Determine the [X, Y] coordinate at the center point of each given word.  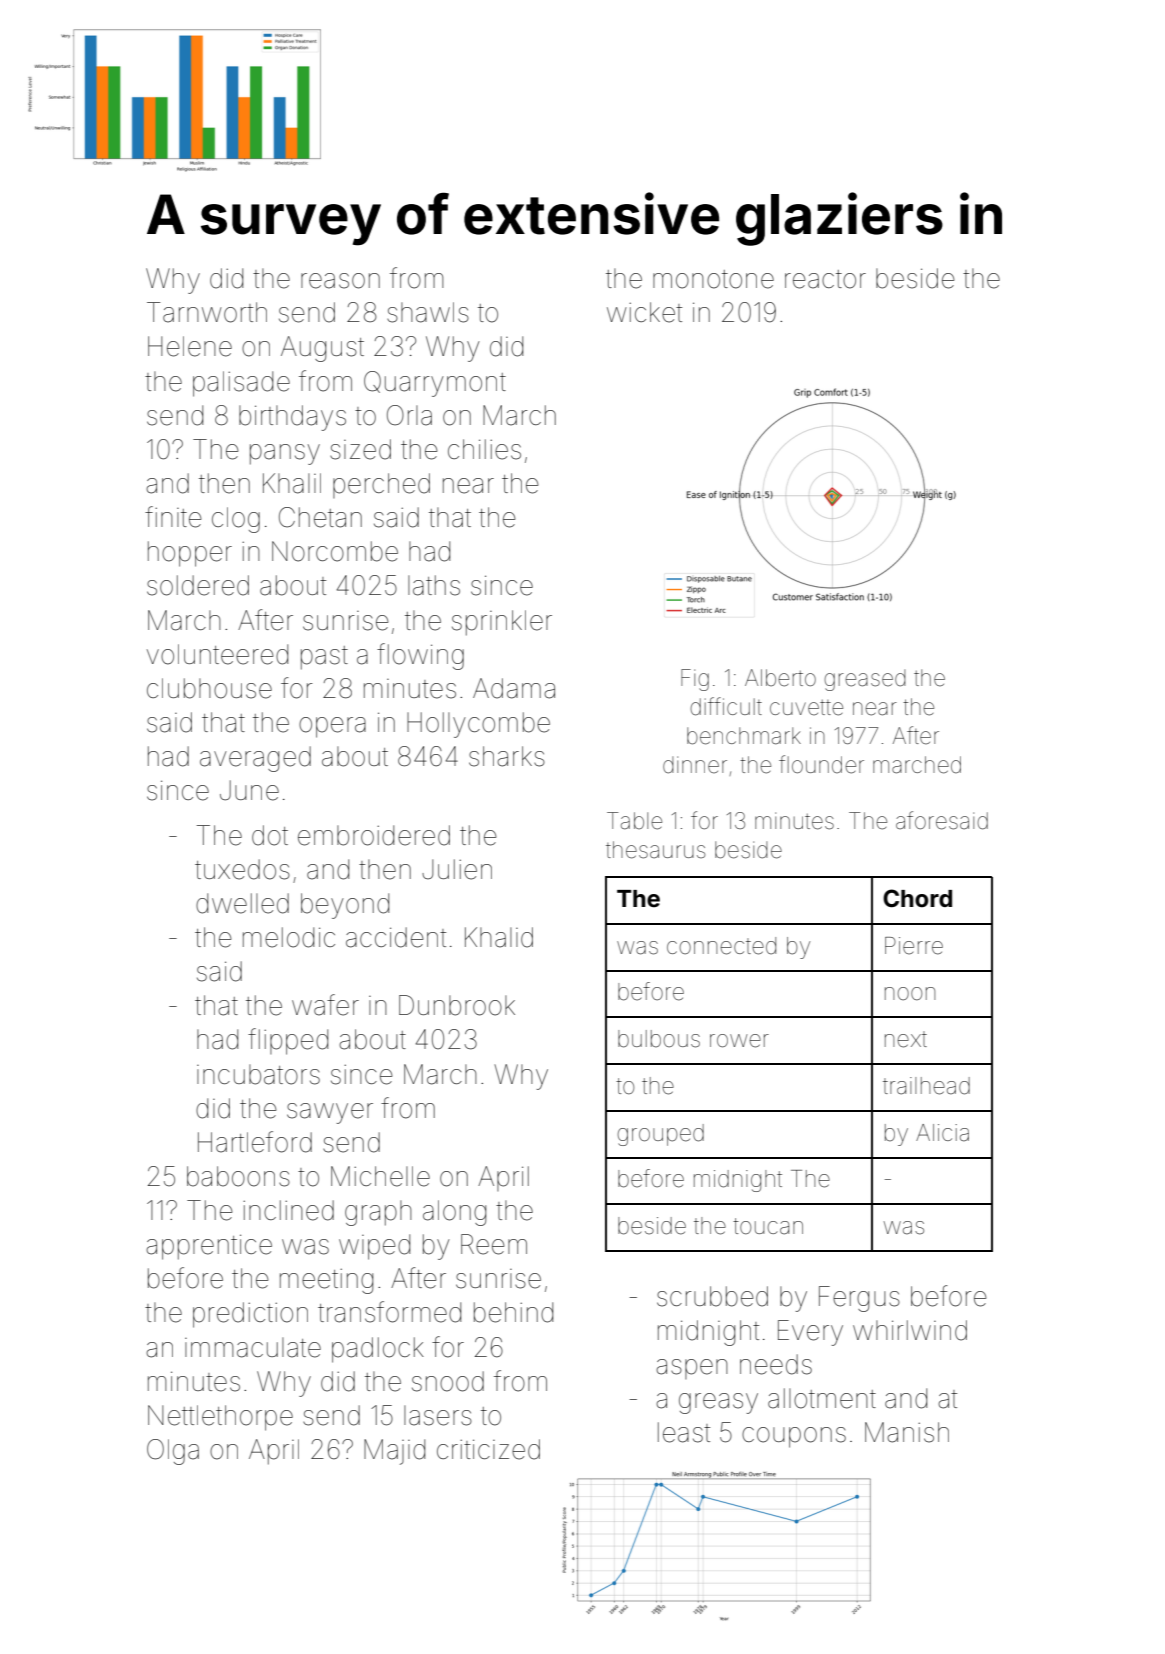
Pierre [914, 946]
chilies [484, 449]
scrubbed [712, 1296]
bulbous [659, 1039]
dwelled [242, 903]
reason [340, 281]
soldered [198, 585]
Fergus [859, 1299]
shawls [428, 312]
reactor [825, 279]
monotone [713, 279]
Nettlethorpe [220, 1418]
